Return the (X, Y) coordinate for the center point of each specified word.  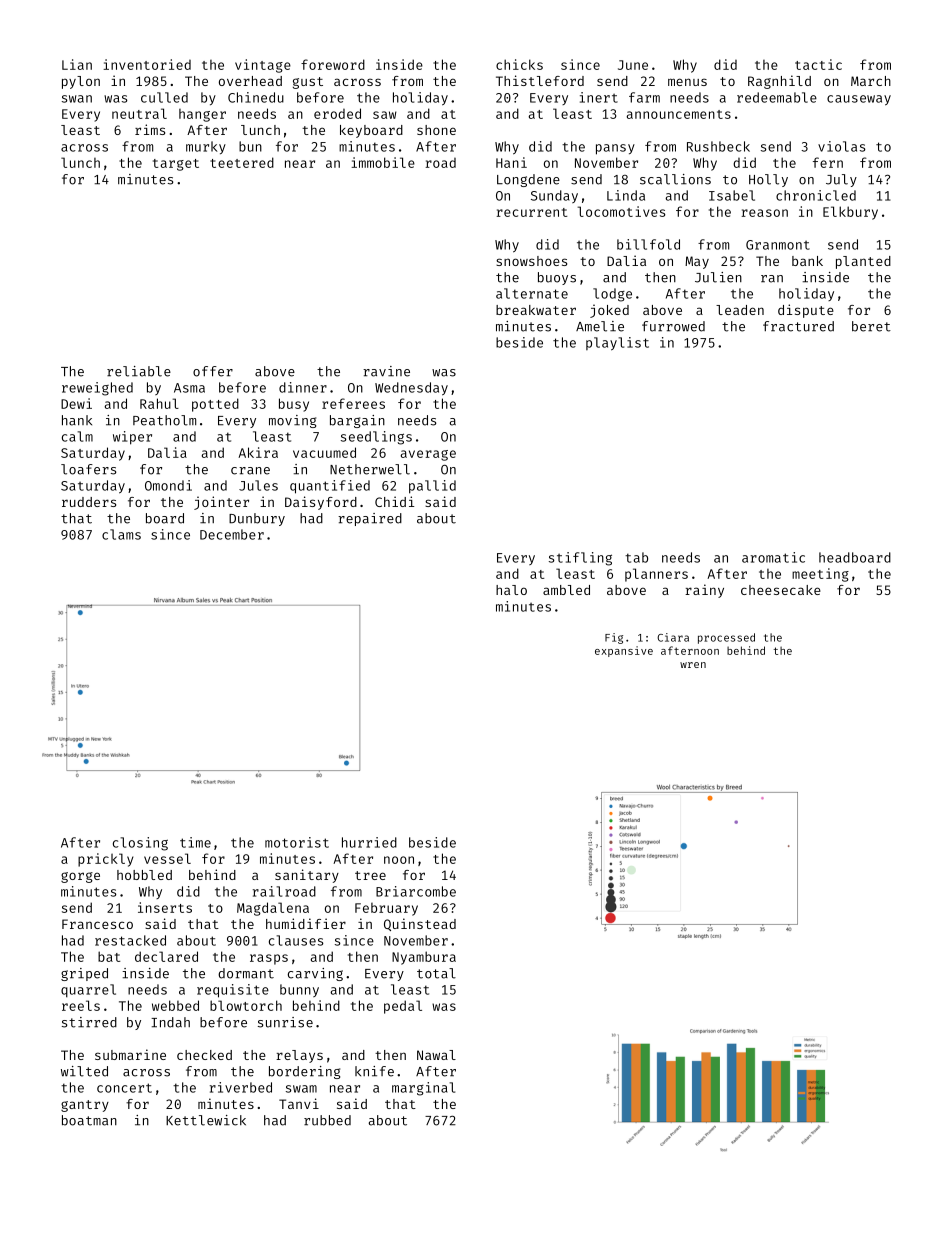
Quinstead (420, 924)
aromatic (773, 557)
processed (726, 638)
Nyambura (424, 958)
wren (693, 665)
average (428, 455)
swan (77, 99)
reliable (139, 371)
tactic (818, 64)
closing (140, 844)
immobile (383, 162)
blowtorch (246, 1005)
